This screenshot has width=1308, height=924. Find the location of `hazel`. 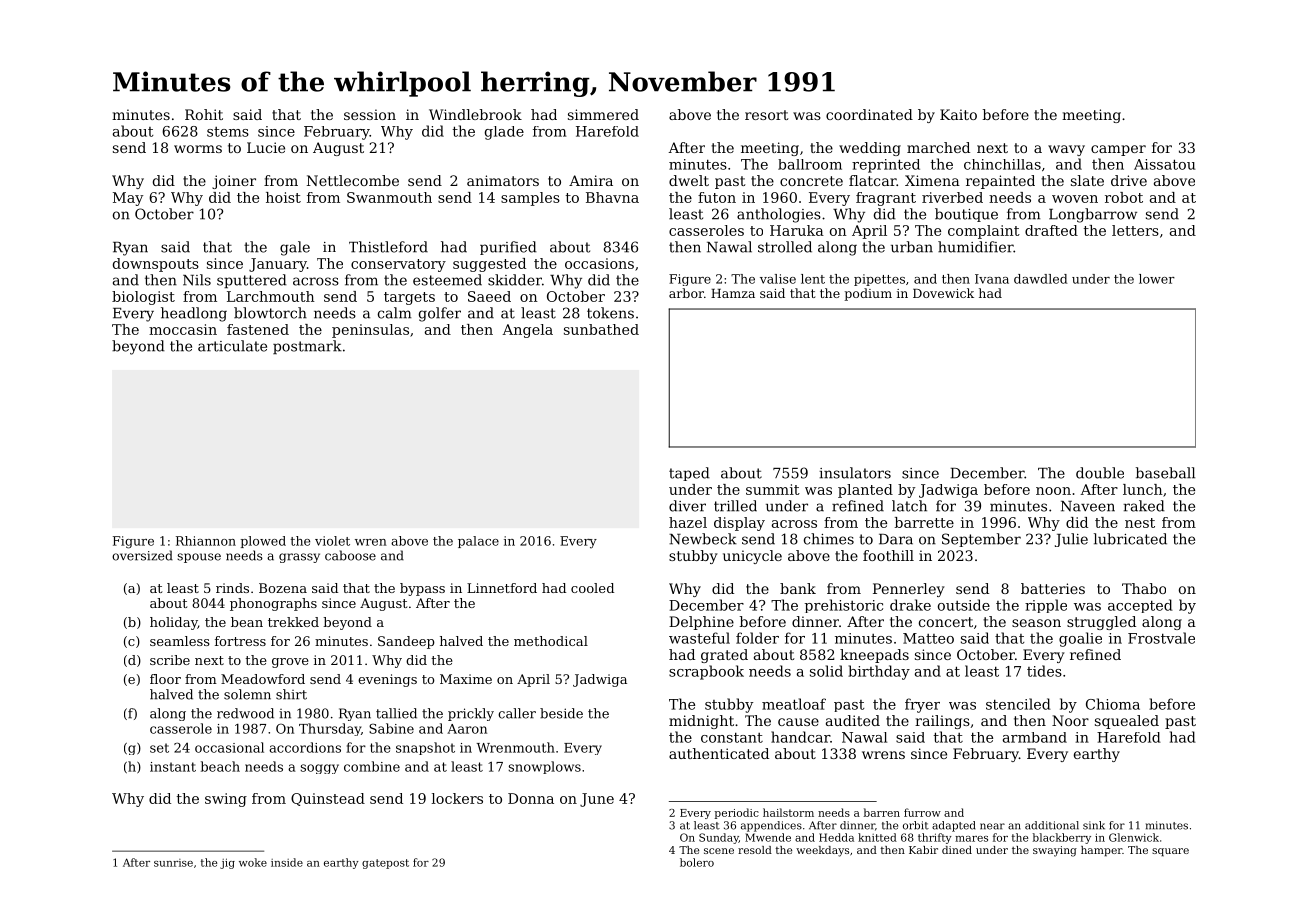

hazel is located at coordinates (688, 522).
